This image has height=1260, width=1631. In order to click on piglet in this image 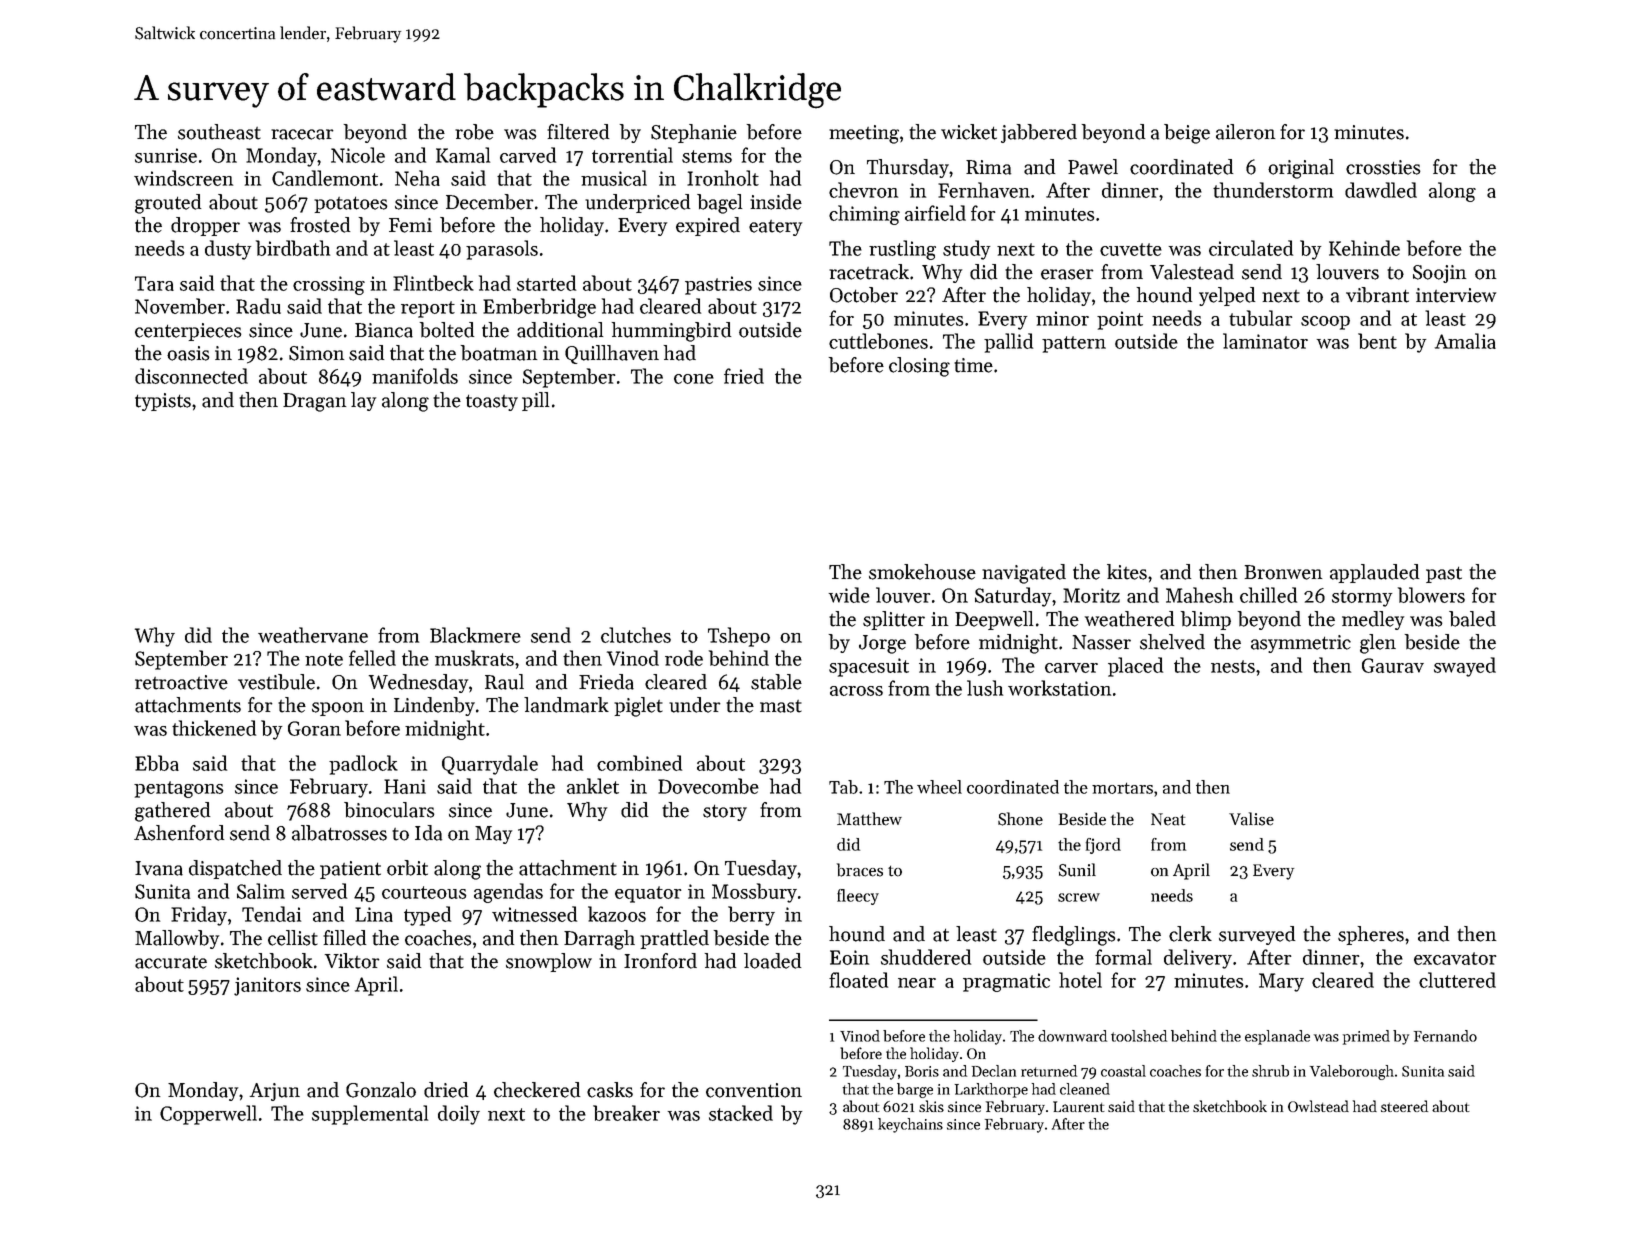, I will do `click(638, 707)`.
